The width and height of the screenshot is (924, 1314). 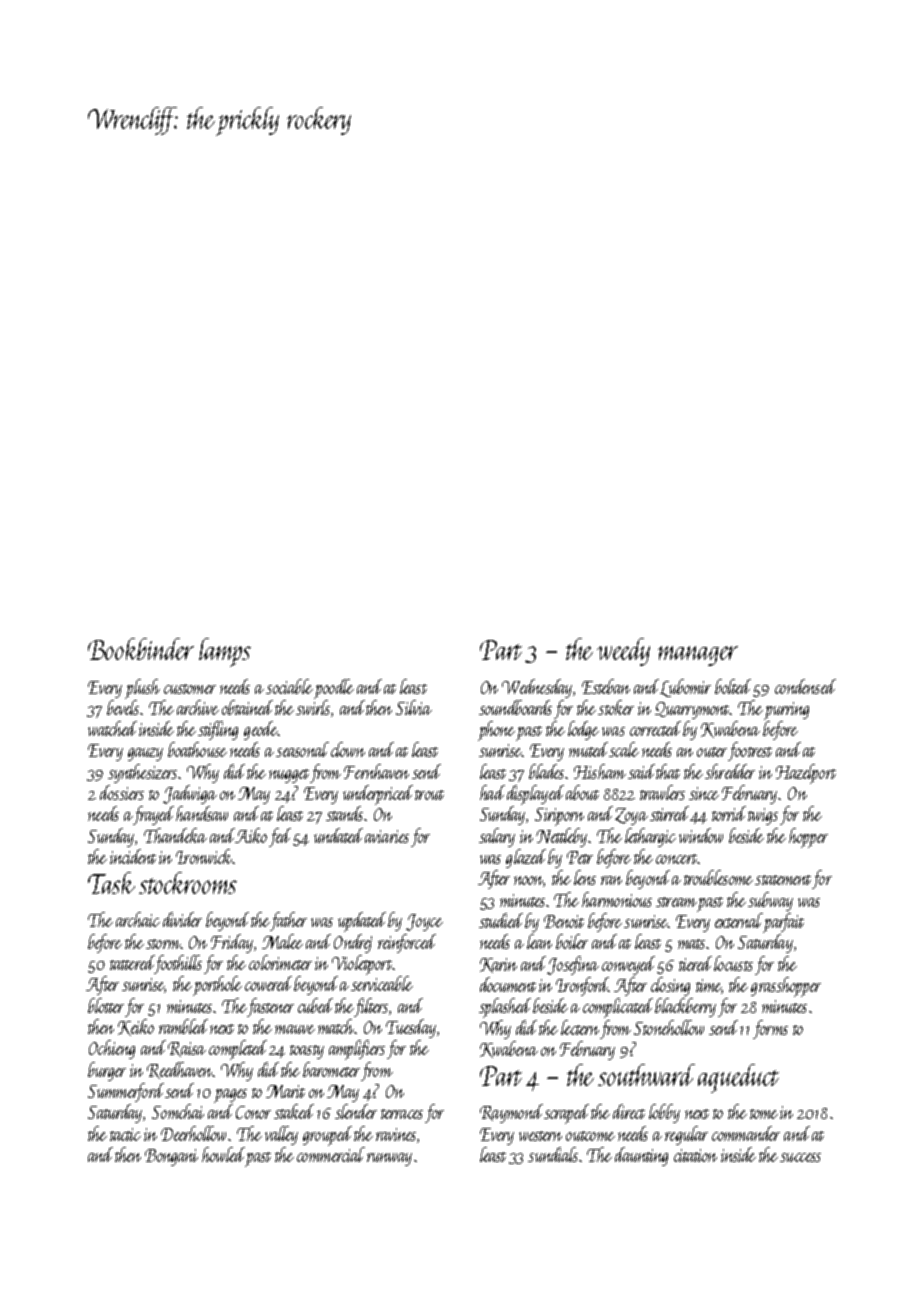 What do you see at coordinates (133, 856) in the screenshot?
I see `incident` at bounding box center [133, 856].
